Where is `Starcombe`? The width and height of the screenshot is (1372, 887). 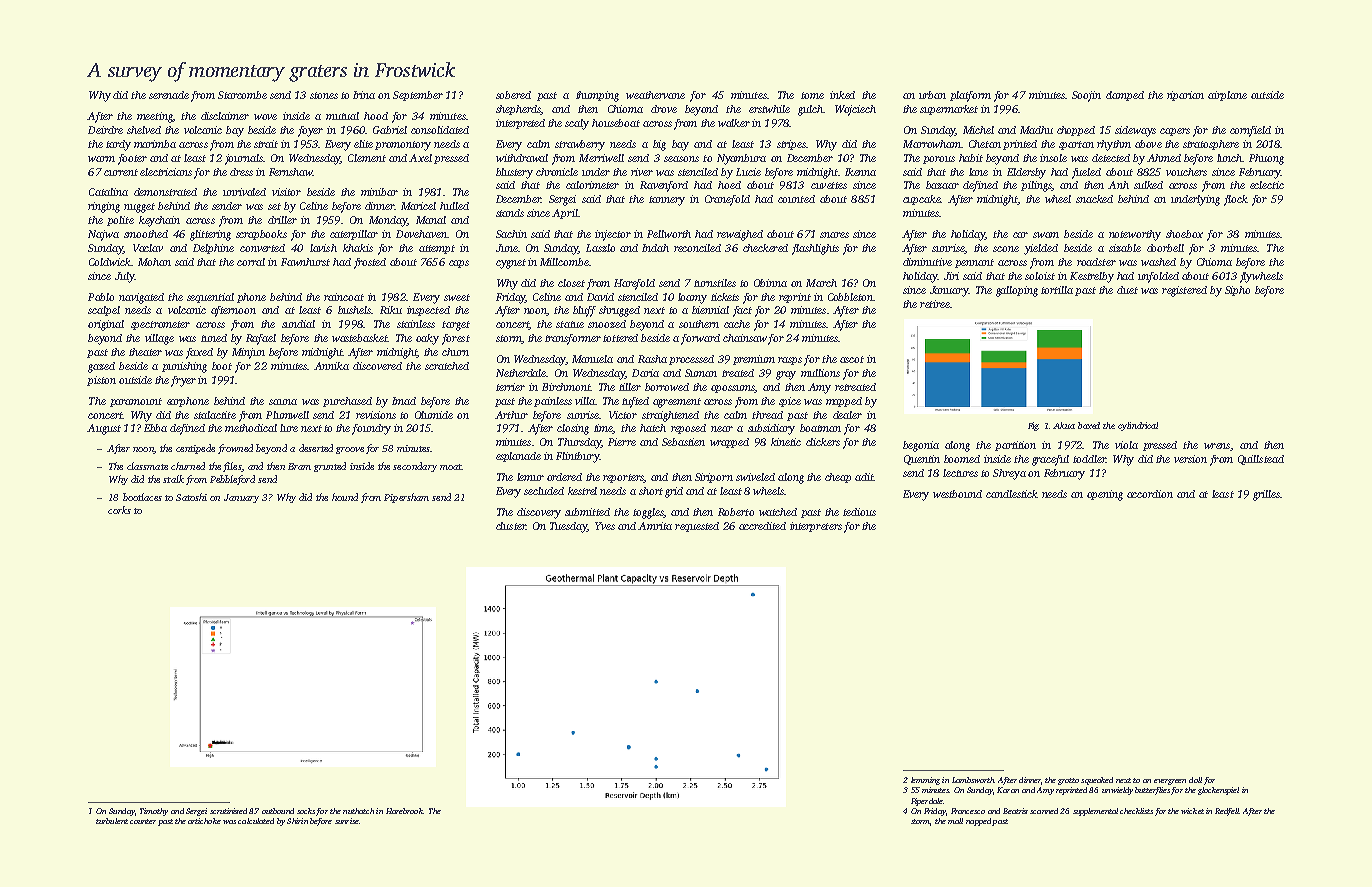 Starcombe is located at coordinates (242, 95).
